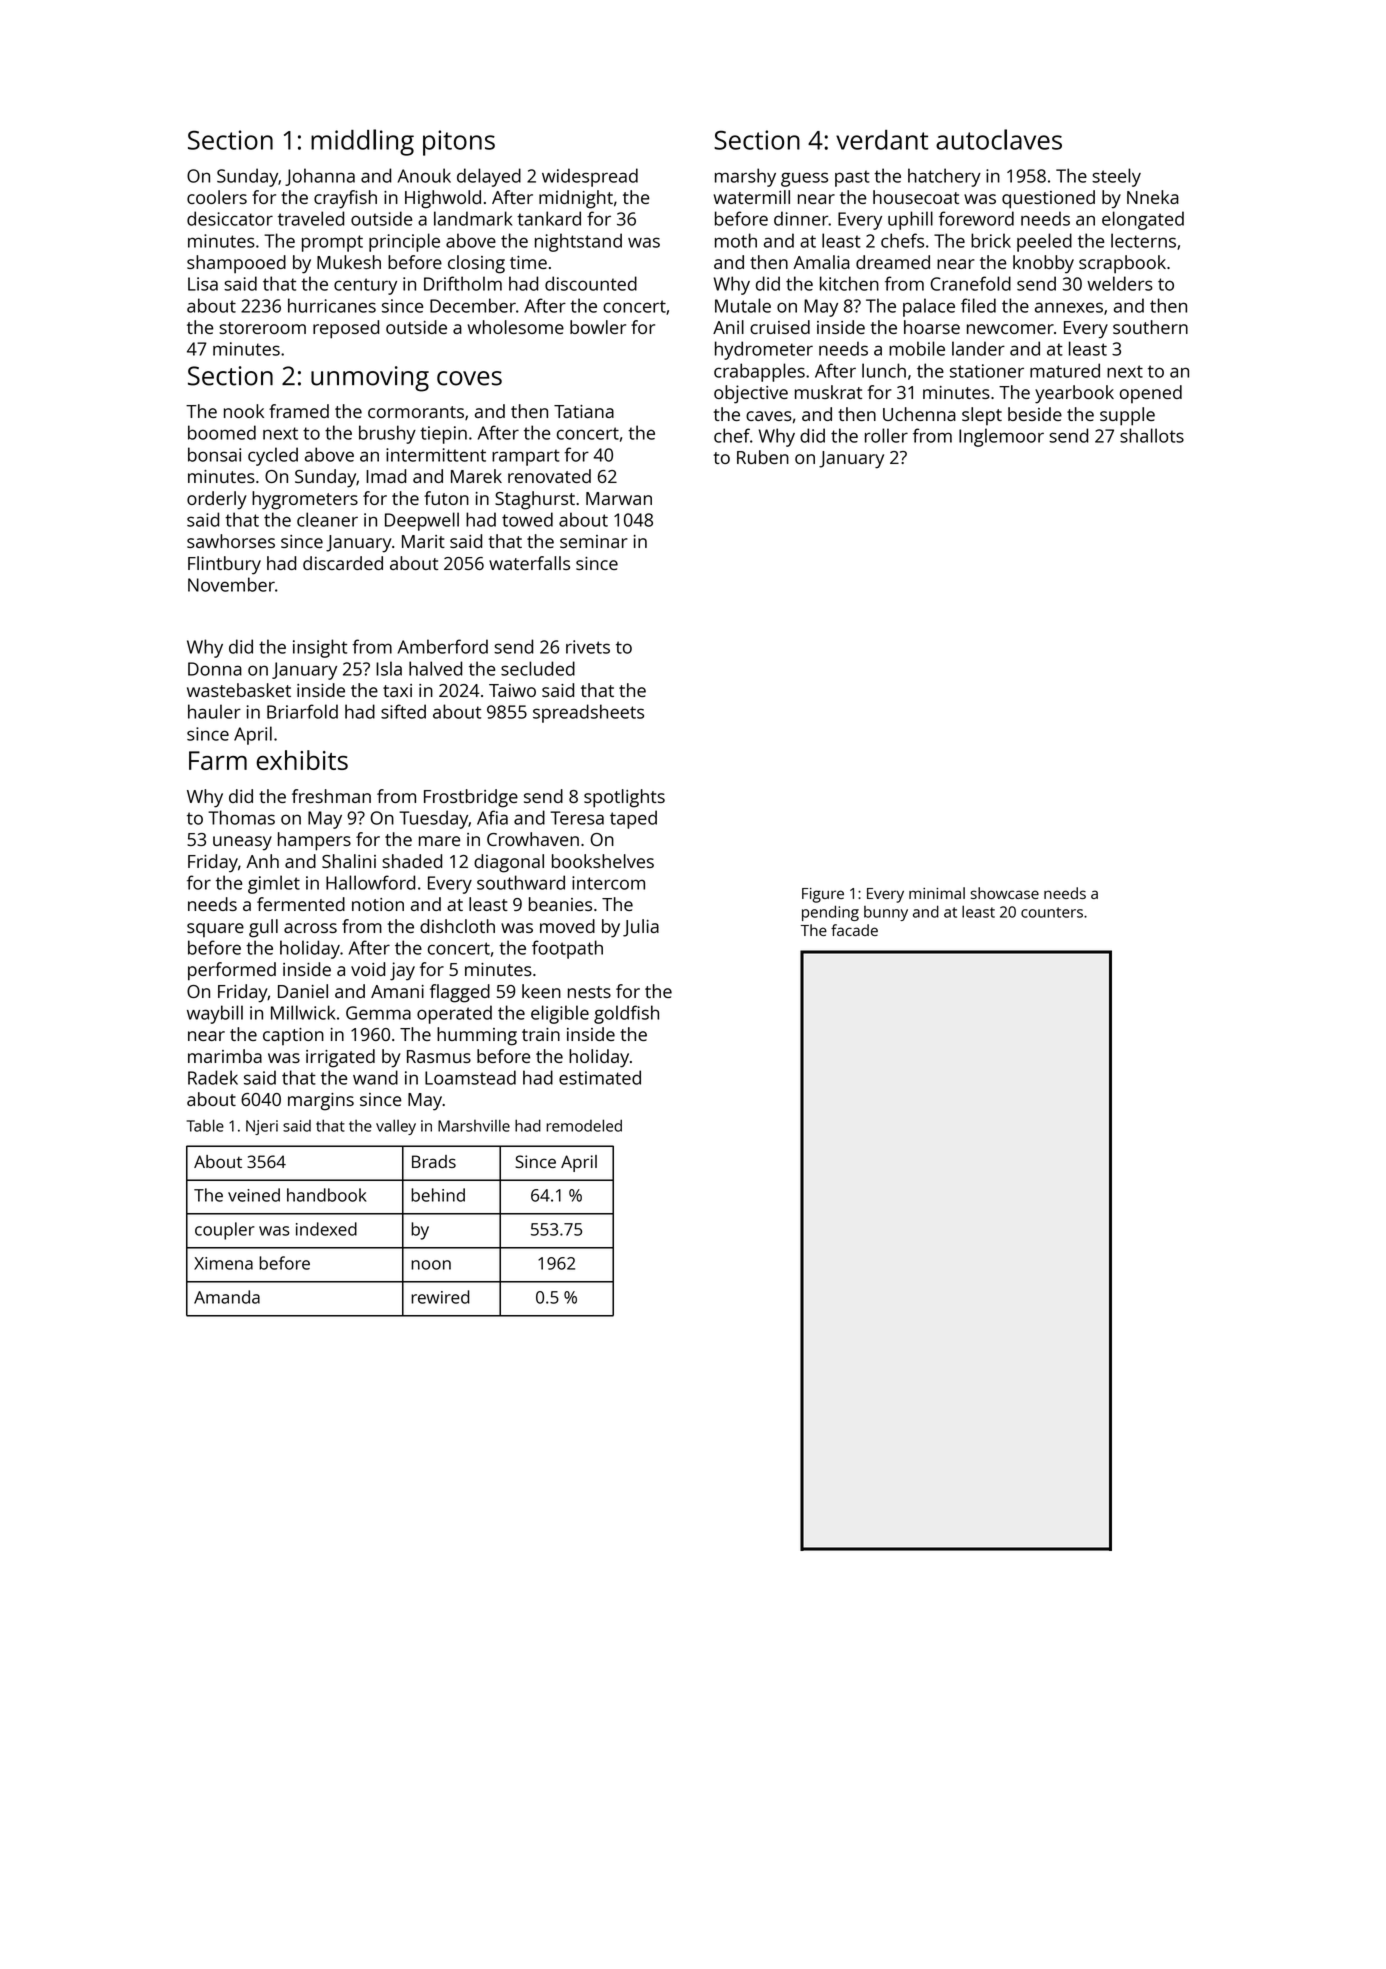 The height and width of the page is (1969, 1386). Describe the element at coordinates (459, 143) in the page. I see `pitons` at that location.
